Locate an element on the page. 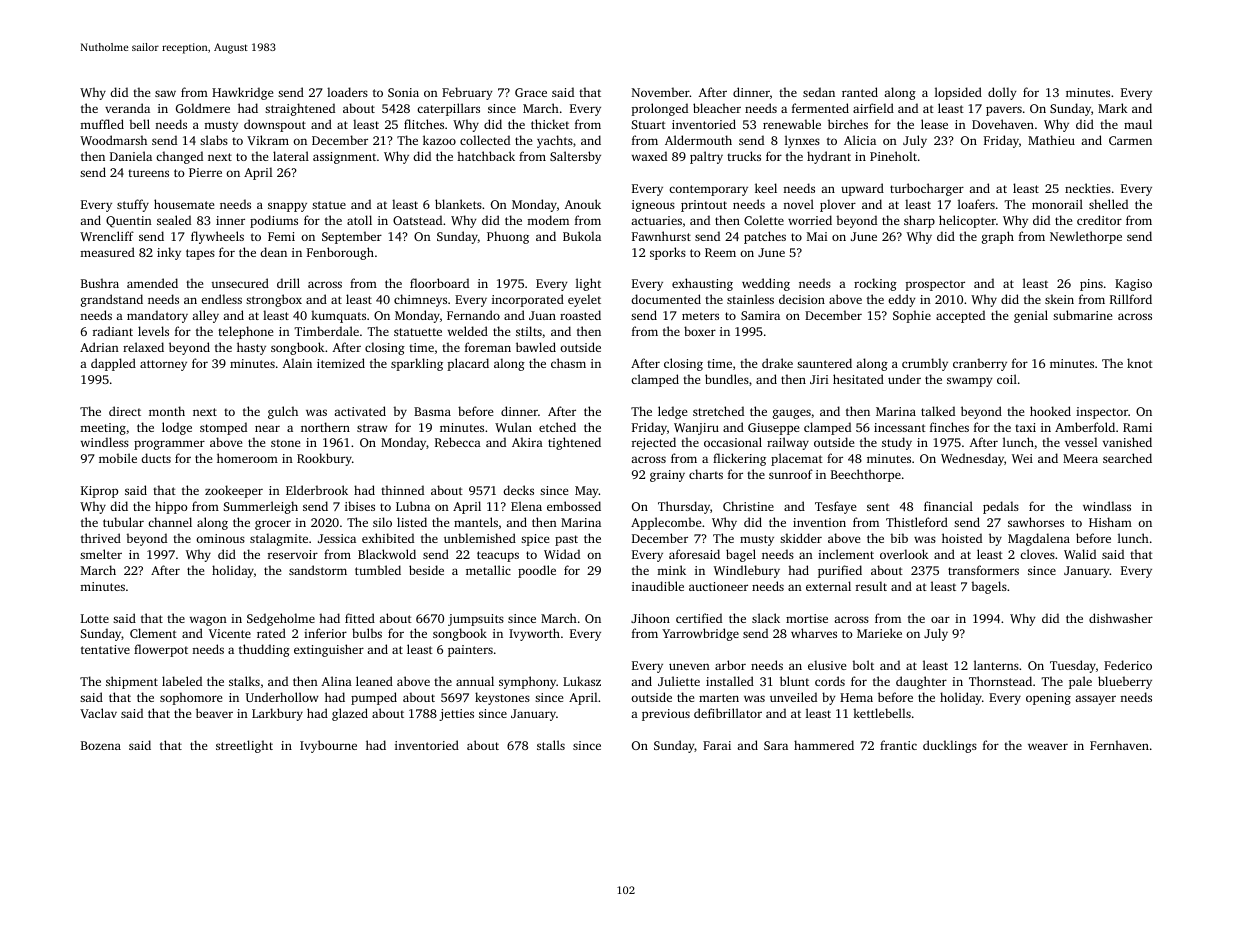  Giuseppe is located at coordinates (773, 429).
